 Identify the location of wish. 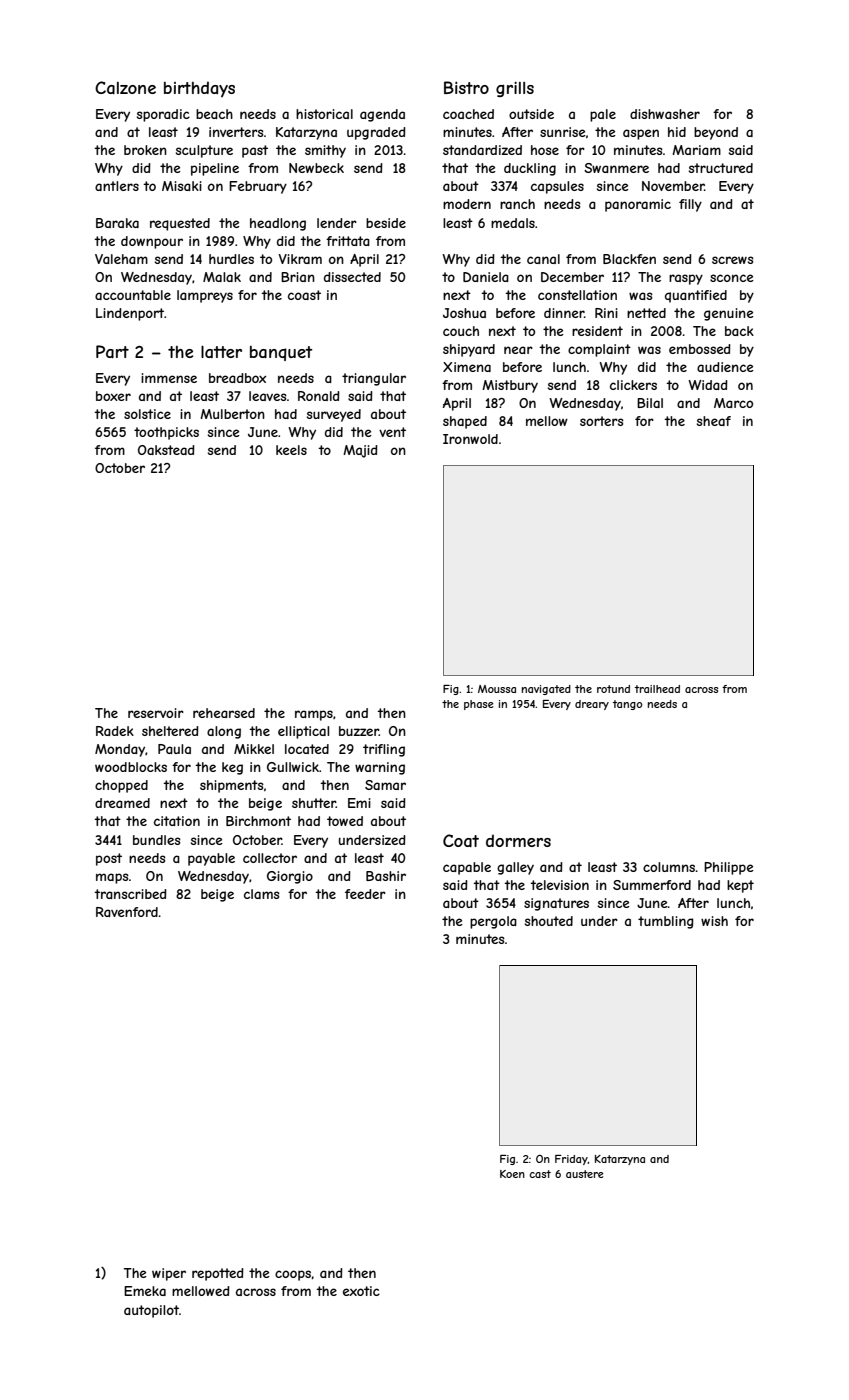
(714, 921).
